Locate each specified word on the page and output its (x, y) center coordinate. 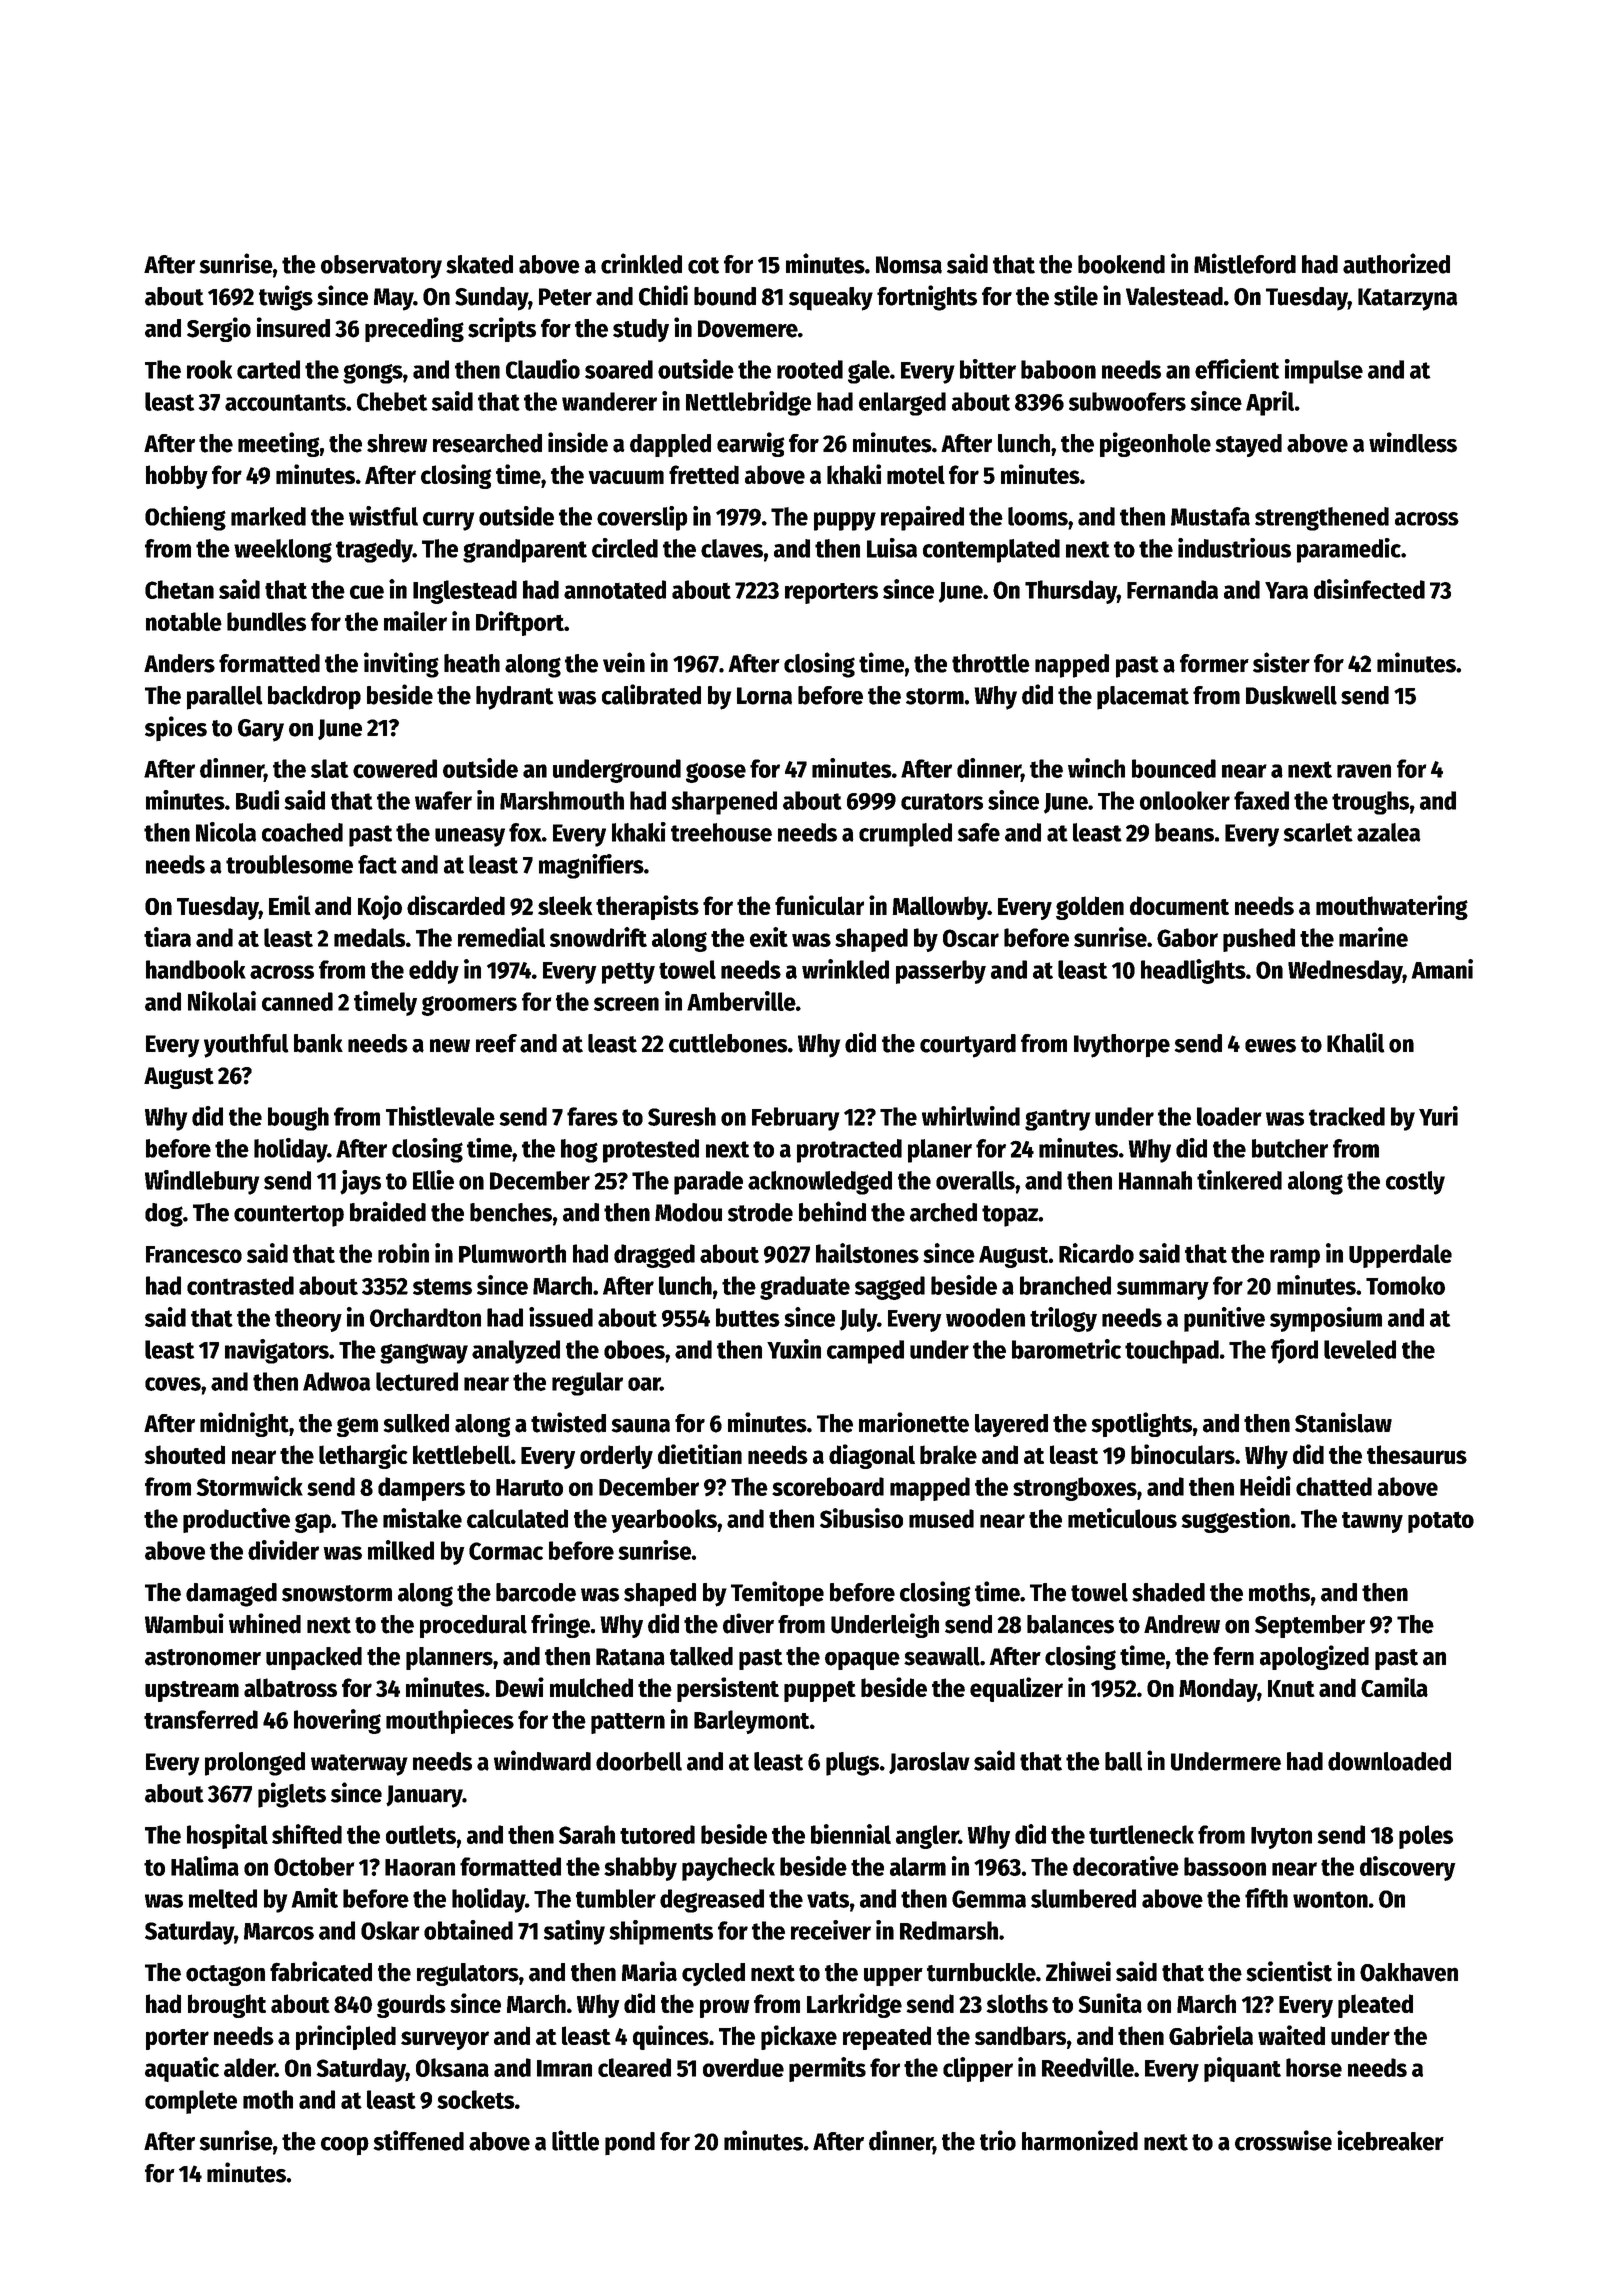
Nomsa (909, 265)
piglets (292, 1795)
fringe (560, 1625)
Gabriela (1211, 2035)
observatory (381, 267)
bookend (1121, 264)
